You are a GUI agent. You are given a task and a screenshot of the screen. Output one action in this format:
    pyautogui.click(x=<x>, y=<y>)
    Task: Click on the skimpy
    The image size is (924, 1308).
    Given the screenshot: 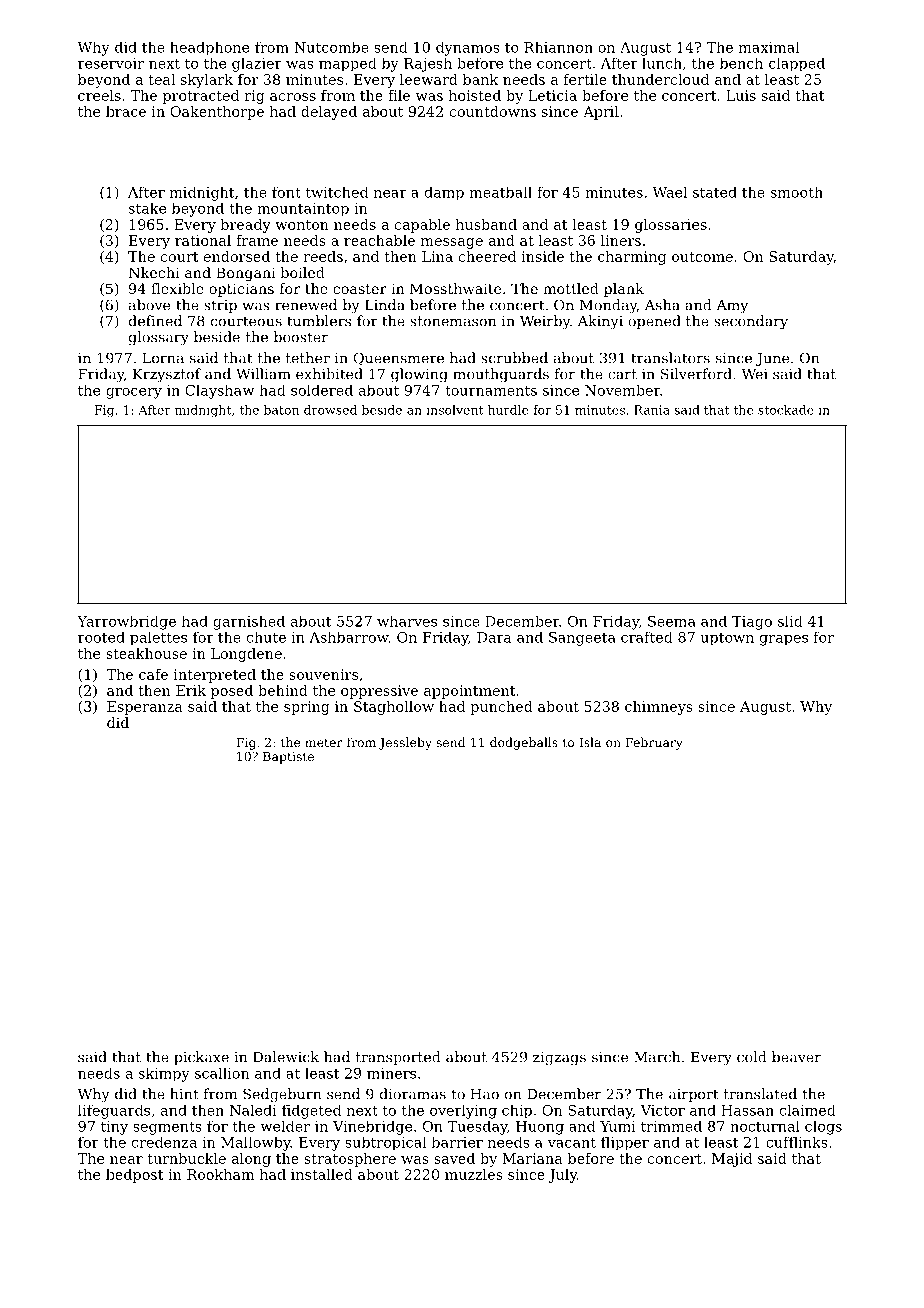 What is the action you would take?
    pyautogui.click(x=164, y=1074)
